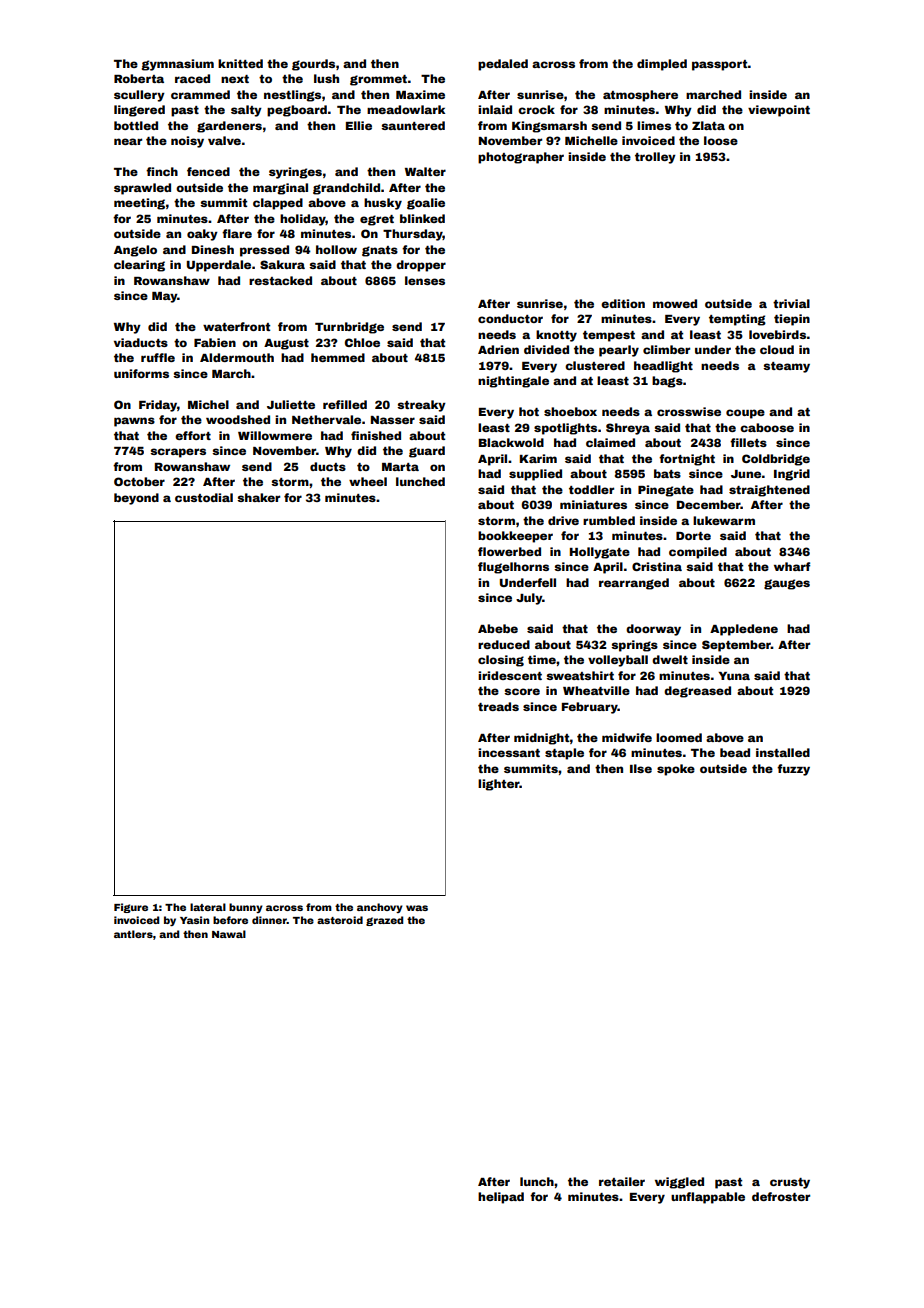  I want to click on antlers, so click(133, 934).
